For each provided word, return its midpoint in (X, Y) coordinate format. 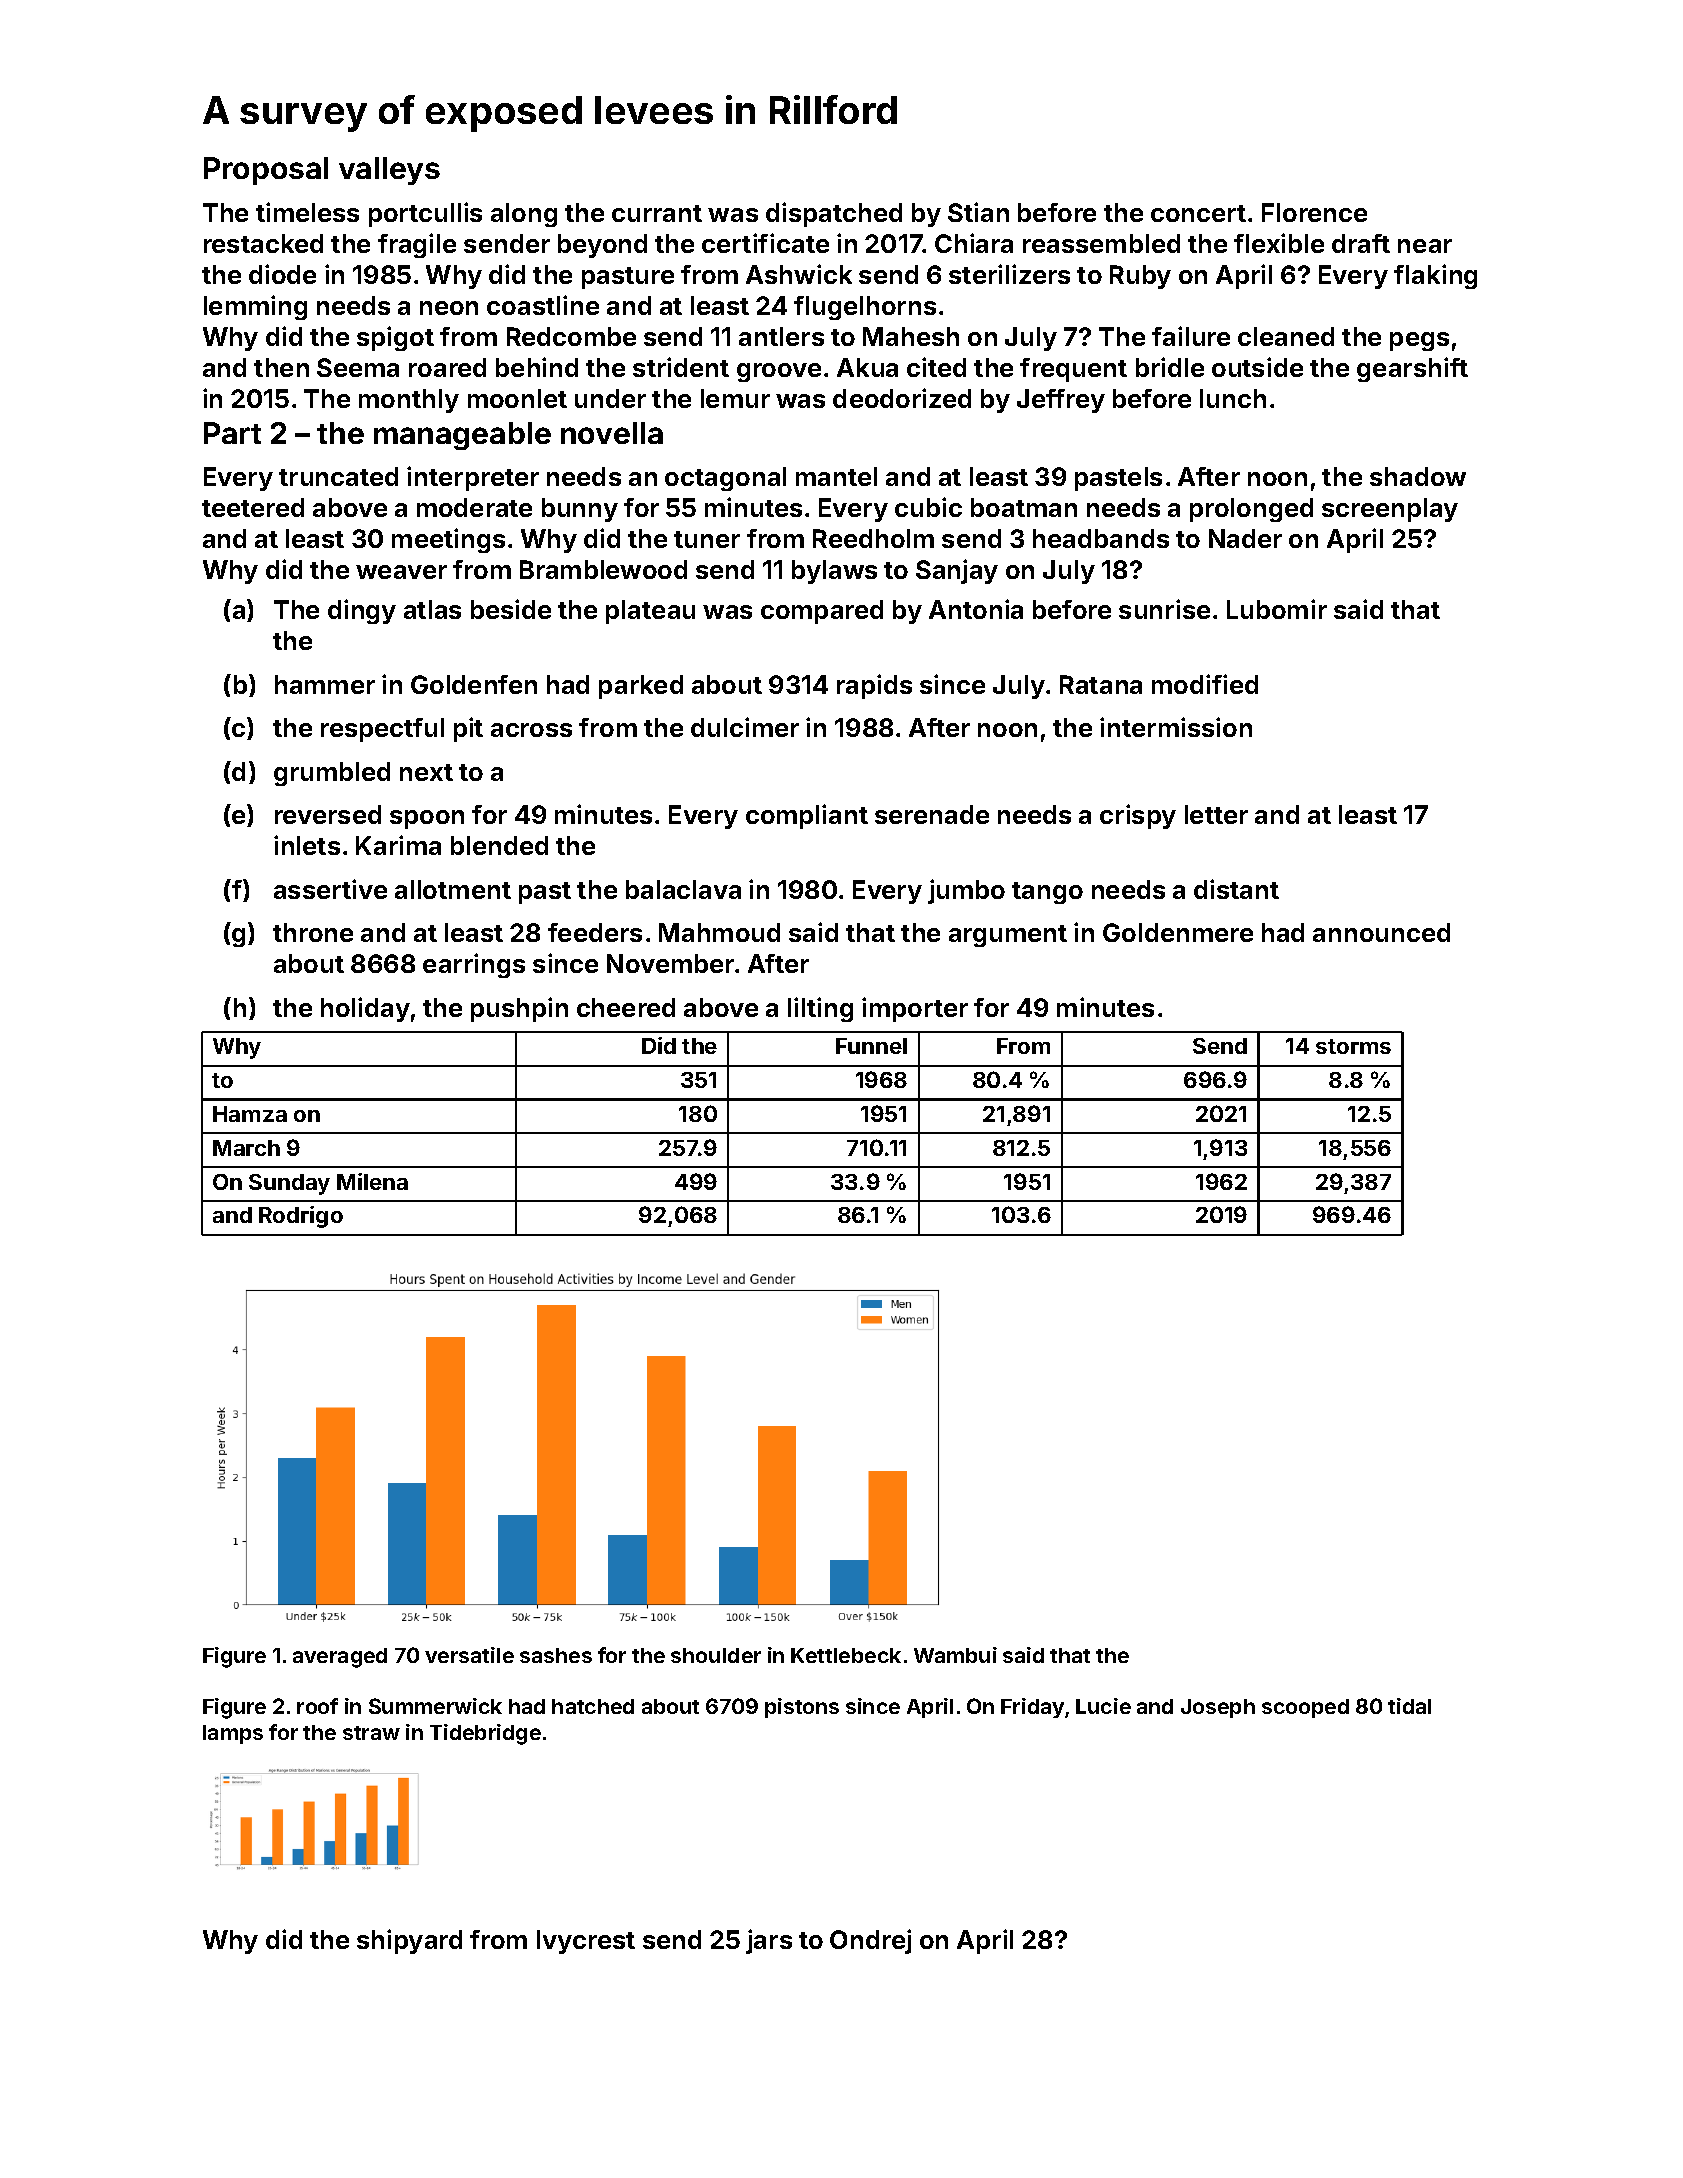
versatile (469, 1655)
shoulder (716, 1655)
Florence (1314, 212)
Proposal (266, 171)
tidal (1409, 1706)
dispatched (834, 214)
